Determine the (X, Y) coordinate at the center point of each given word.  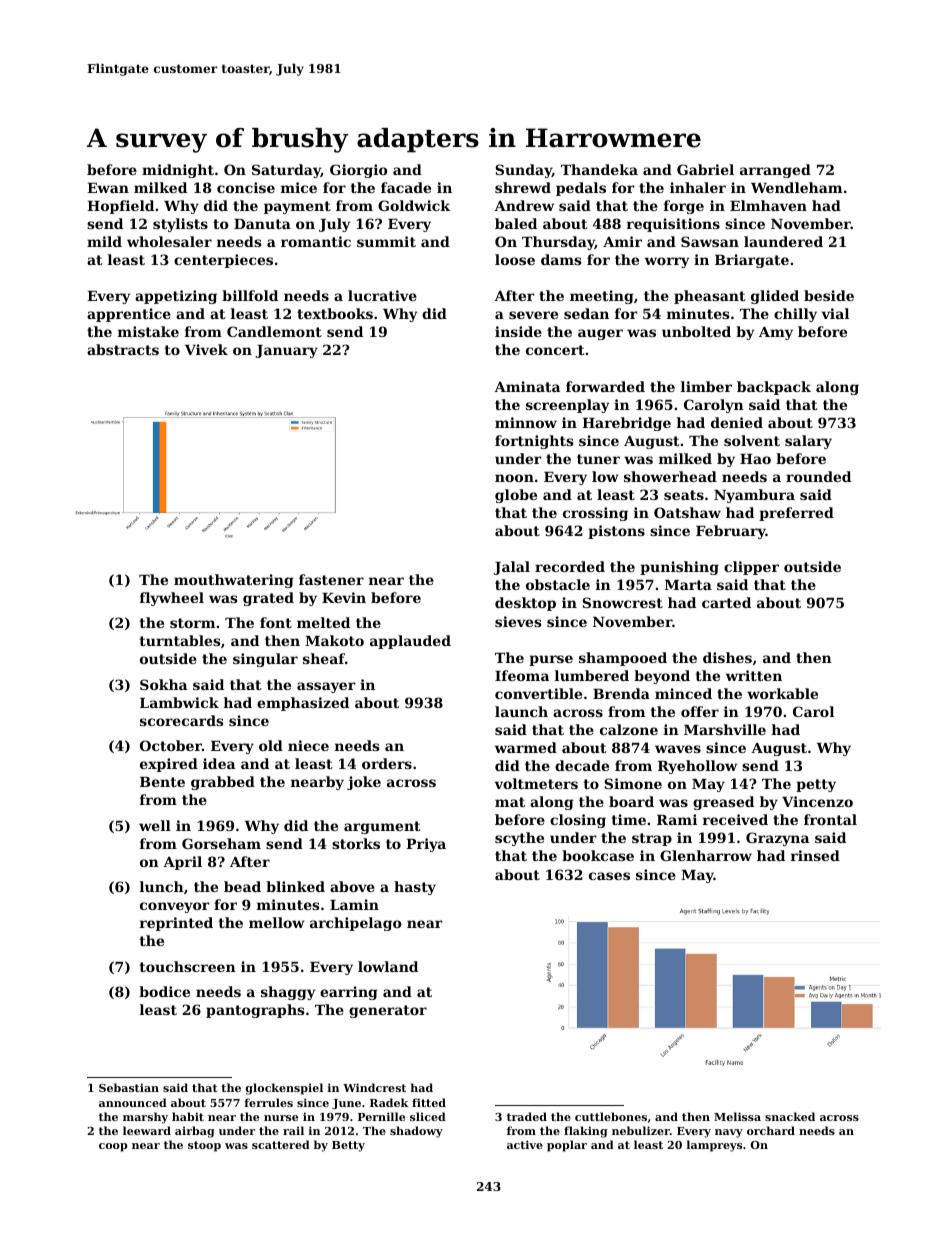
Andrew (524, 205)
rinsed (815, 855)
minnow (526, 422)
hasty (415, 888)
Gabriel (705, 169)
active (525, 1144)
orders (387, 763)
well (155, 825)
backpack (774, 388)
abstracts (123, 349)
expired (169, 765)
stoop (204, 1146)
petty (816, 785)
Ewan (108, 188)
